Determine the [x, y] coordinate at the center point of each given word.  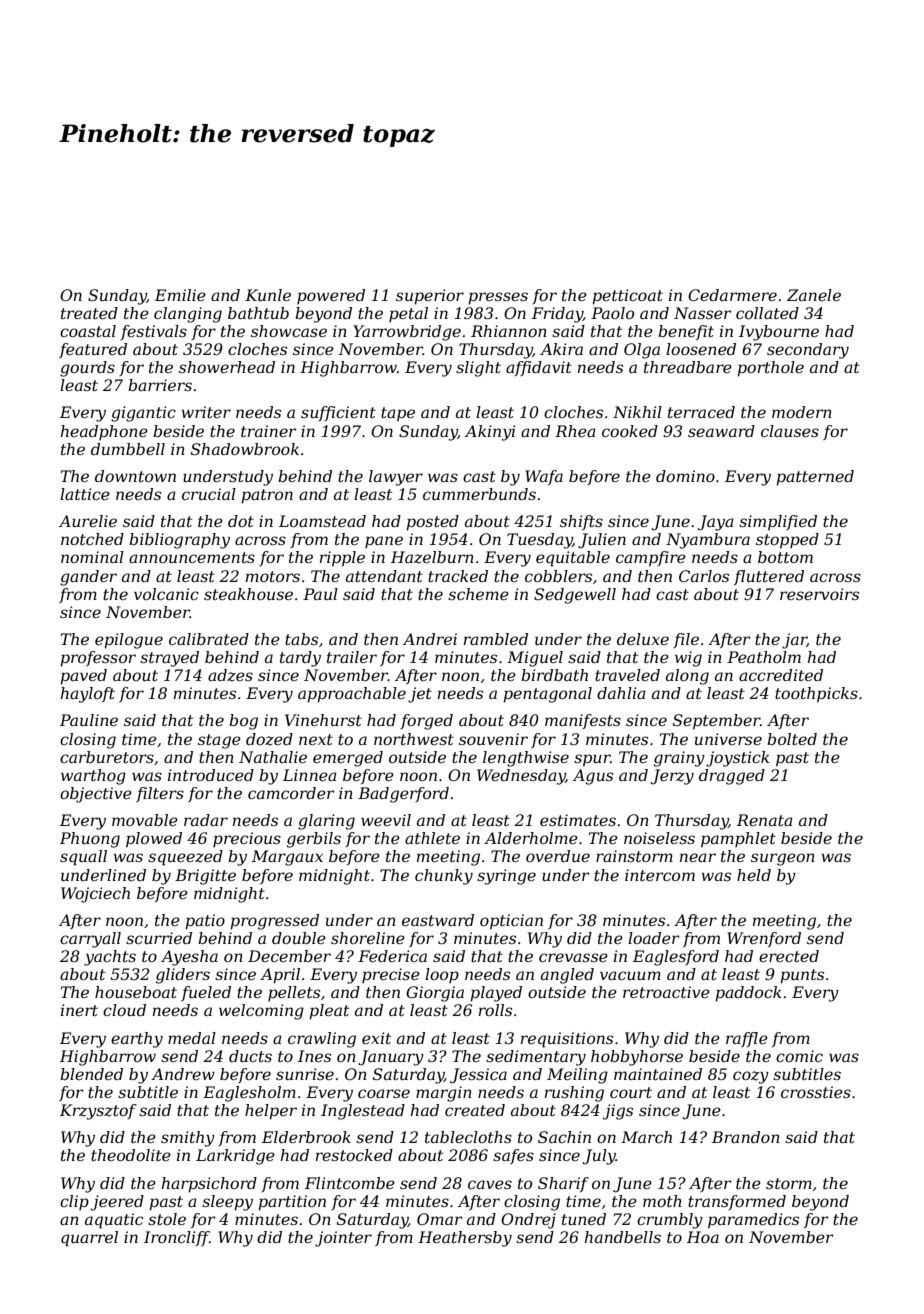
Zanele [814, 295]
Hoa [703, 1237]
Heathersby [465, 1239]
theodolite [131, 1155]
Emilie [180, 295]
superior [430, 297]
